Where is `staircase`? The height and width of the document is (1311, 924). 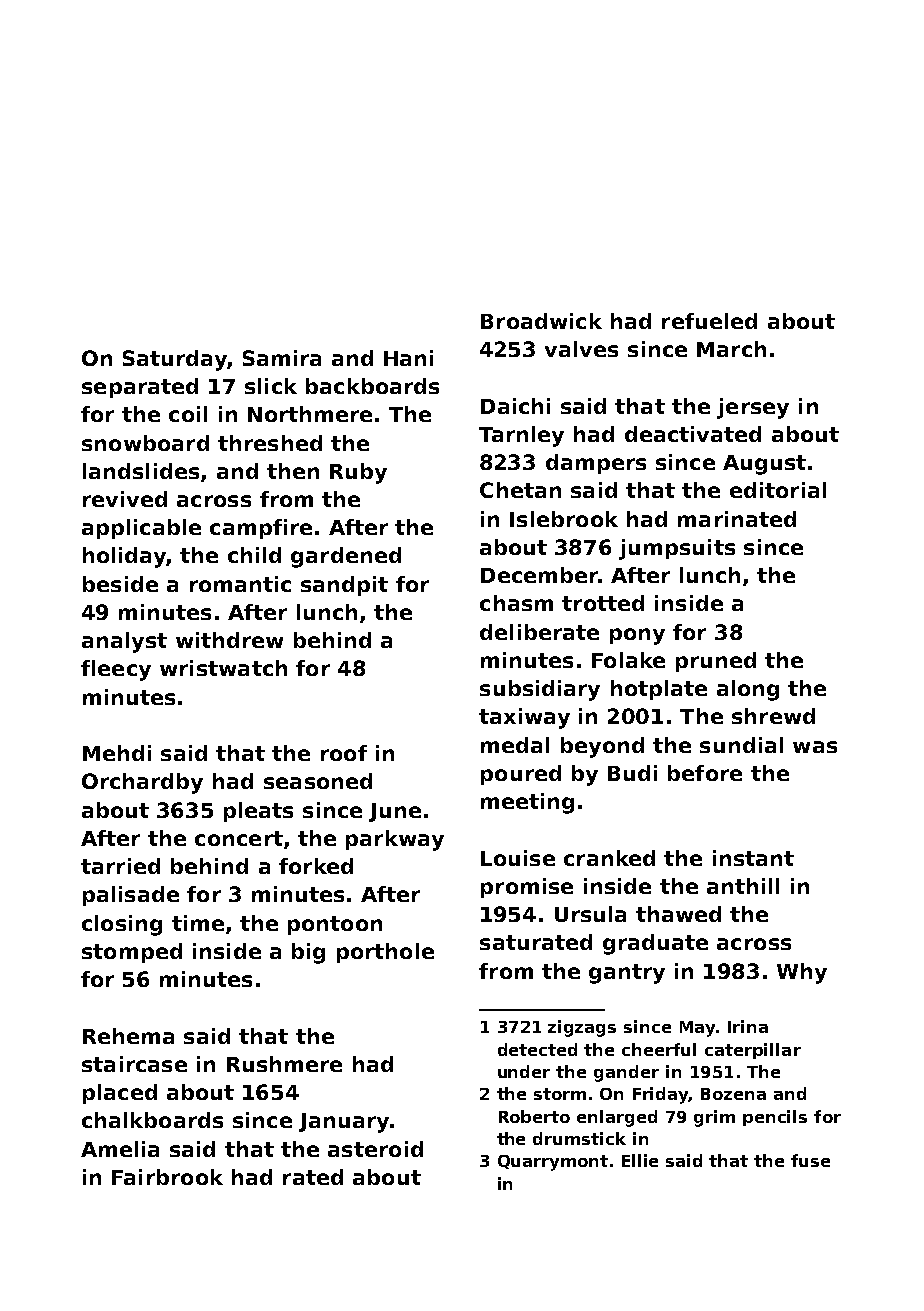 staircase is located at coordinates (134, 1064).
